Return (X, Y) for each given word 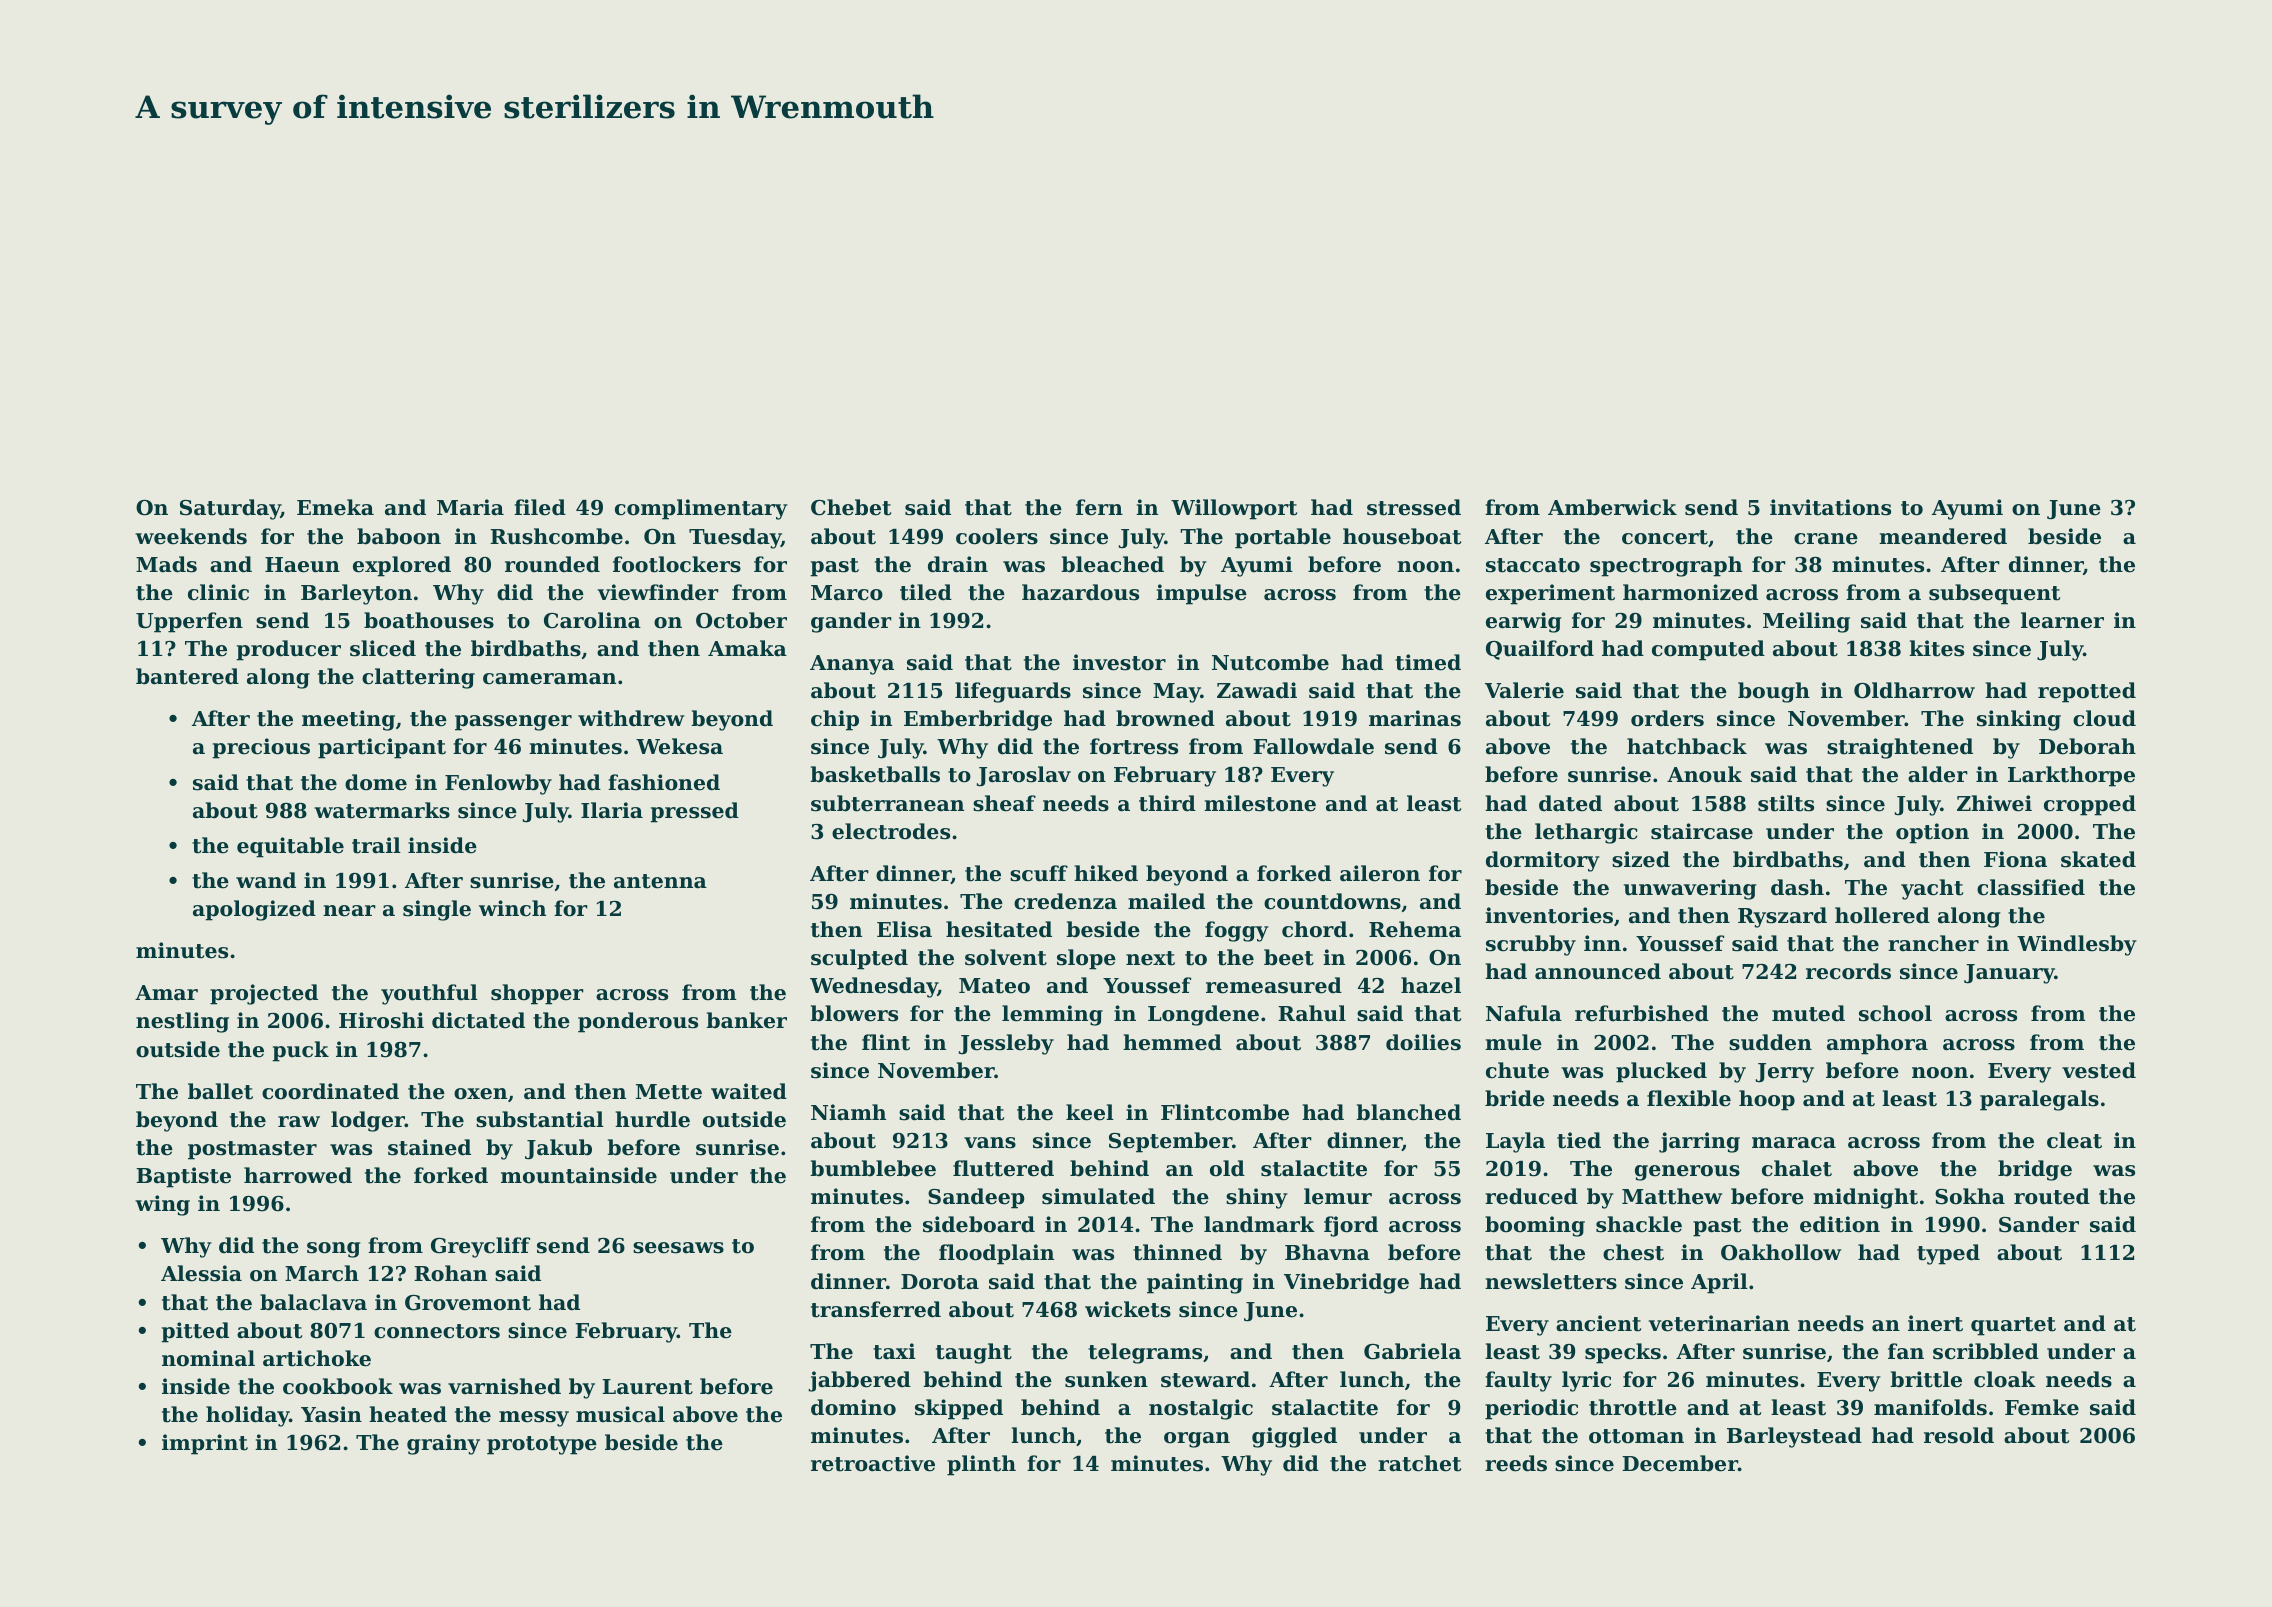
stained (429, 1147)
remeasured (1274, 985)
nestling (182, 1022)
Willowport (1234, 509)
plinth (981, 1465)
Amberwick (1612, 507)
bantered (187, 676)
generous (1687, 1173)
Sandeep (976, 1198)
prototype (542, 1445)
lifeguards (1013, 692)
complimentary (701, 509)
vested (2099, 1070)
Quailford (1540, 650)
